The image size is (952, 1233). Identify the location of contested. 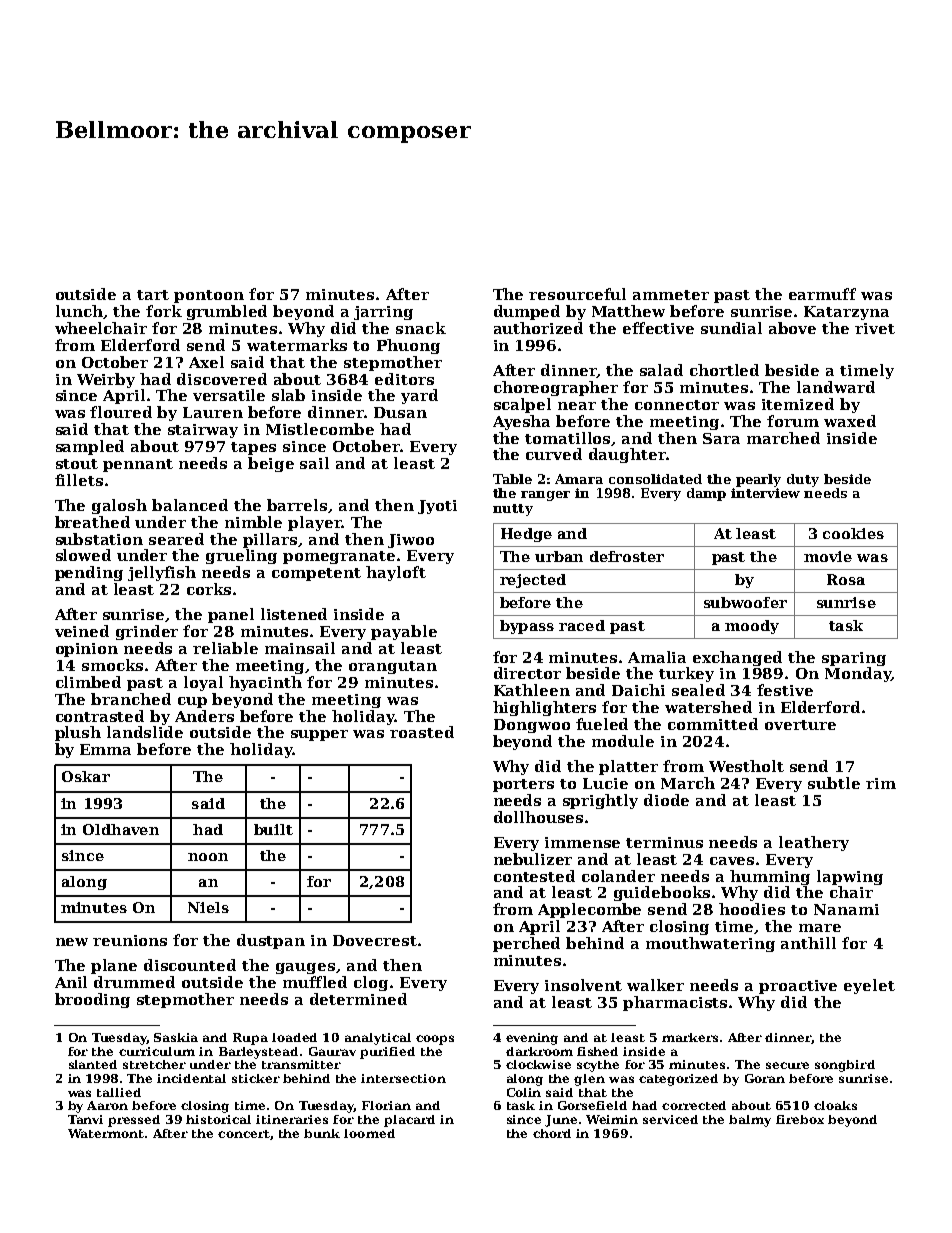
(534, 876).
